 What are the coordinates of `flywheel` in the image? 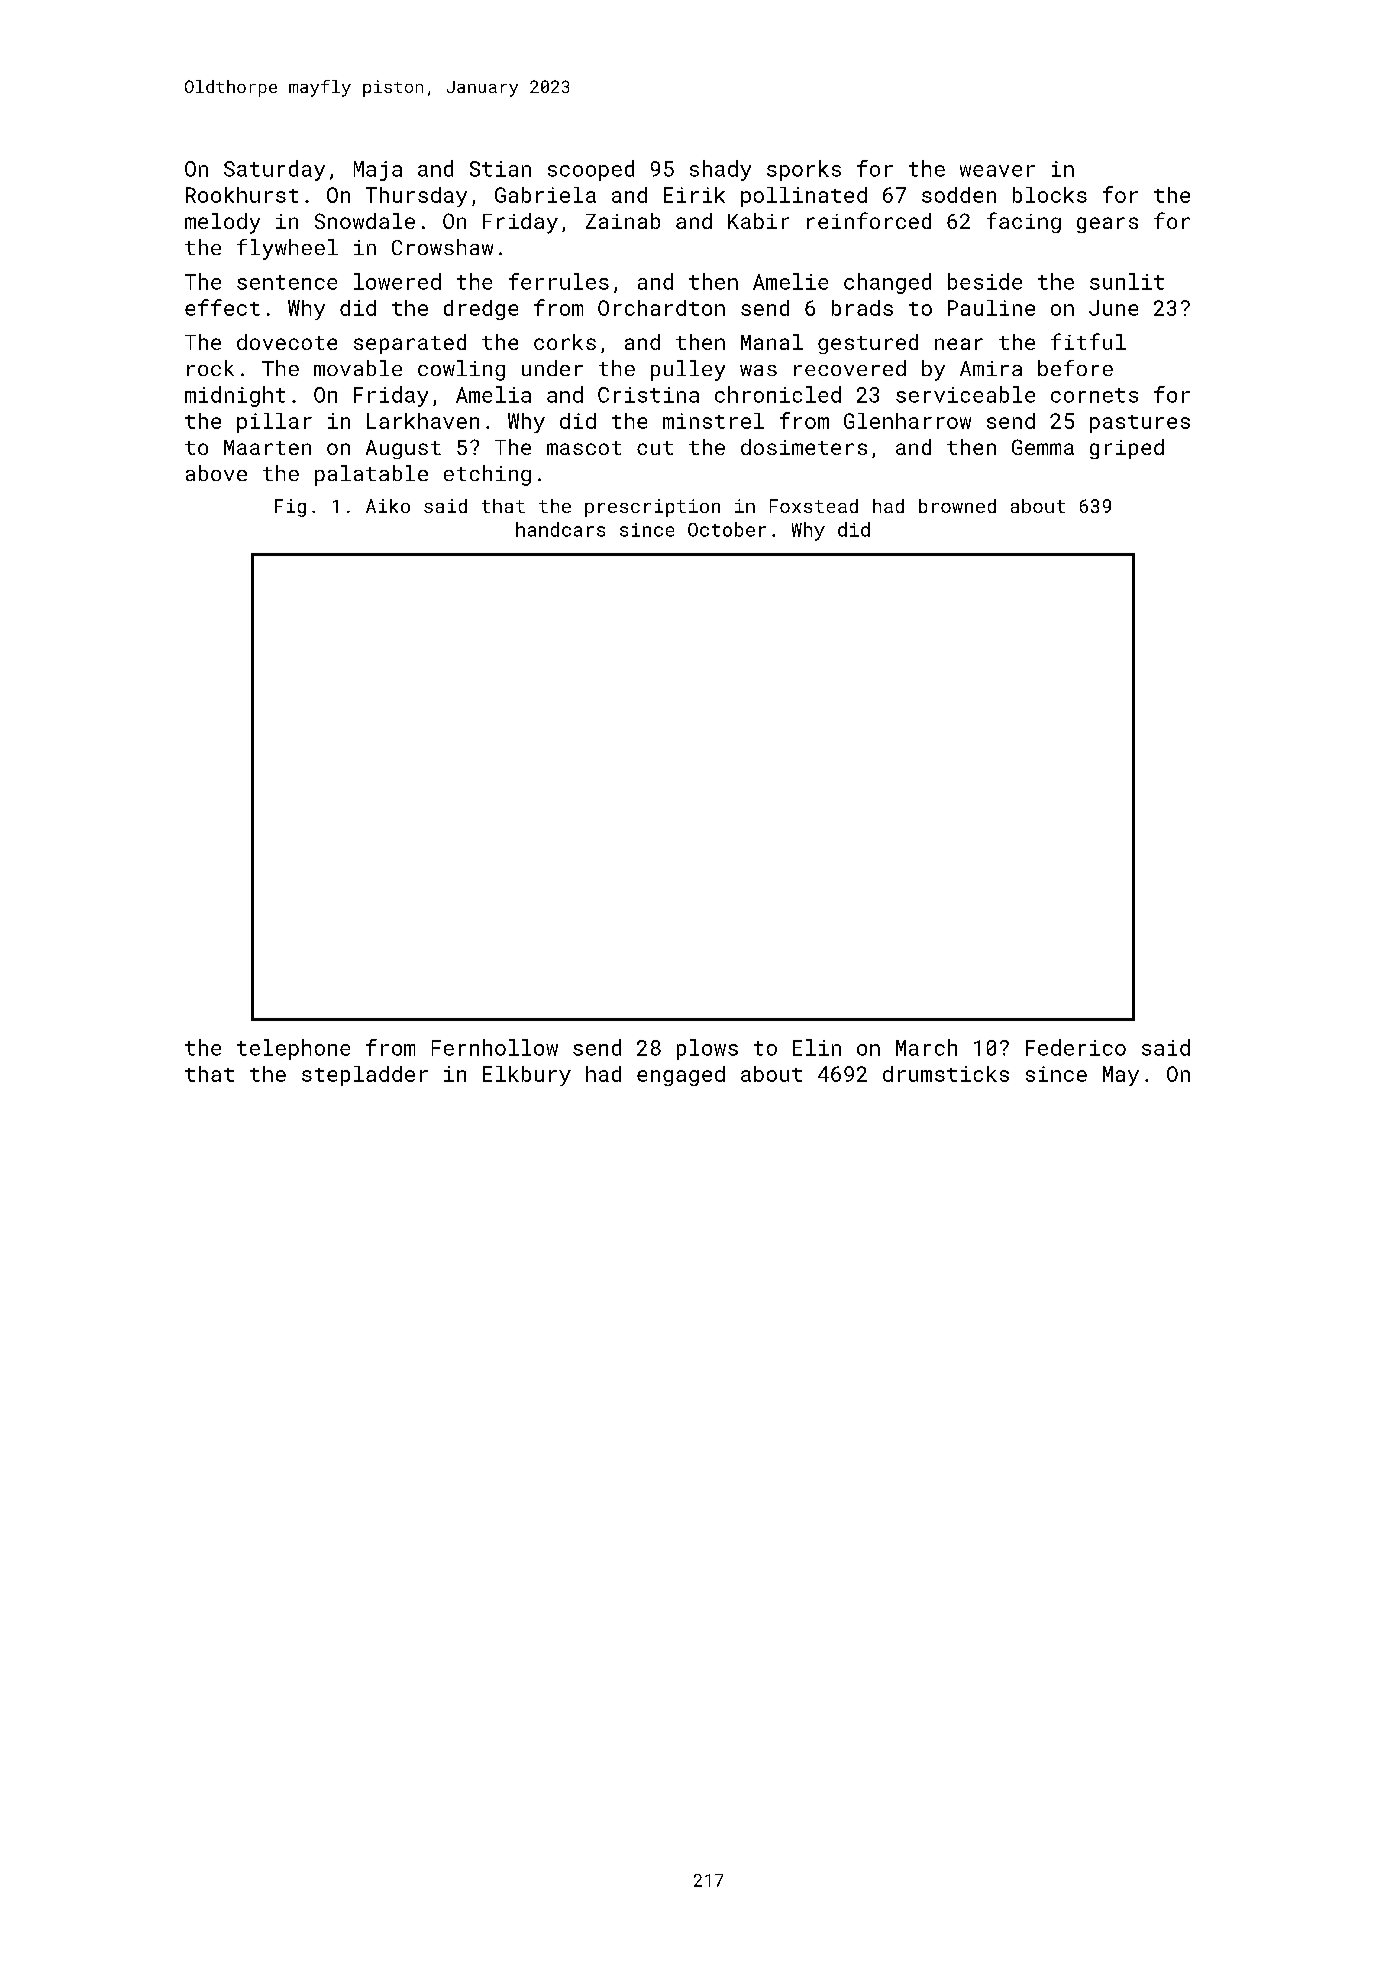 It's located at (287, 249).
